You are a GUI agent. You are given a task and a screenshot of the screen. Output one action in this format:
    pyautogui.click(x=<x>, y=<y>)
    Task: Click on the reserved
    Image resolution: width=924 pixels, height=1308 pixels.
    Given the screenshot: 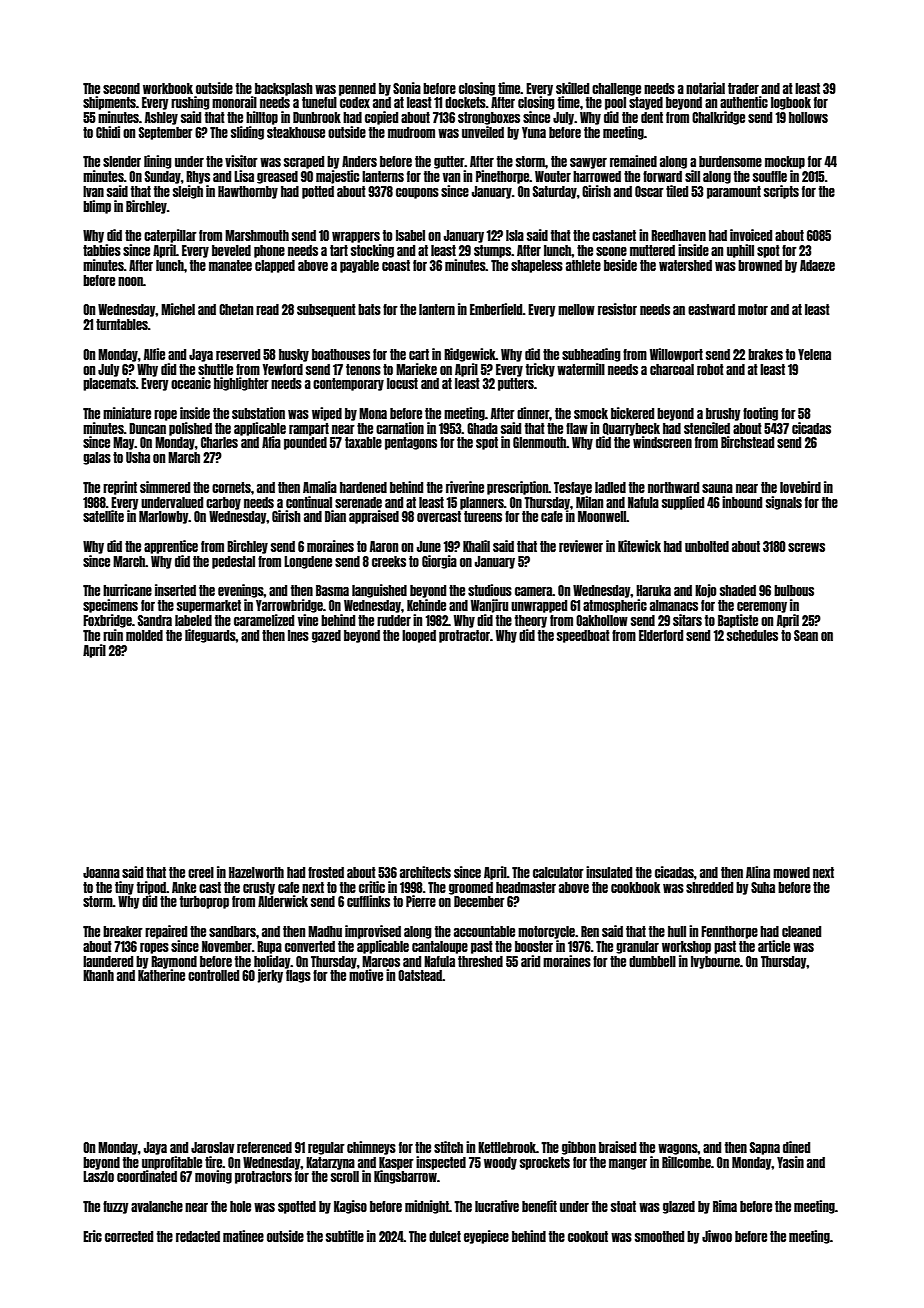 What is the action you would take?
    pyautogui.click(x=238, y=354)
